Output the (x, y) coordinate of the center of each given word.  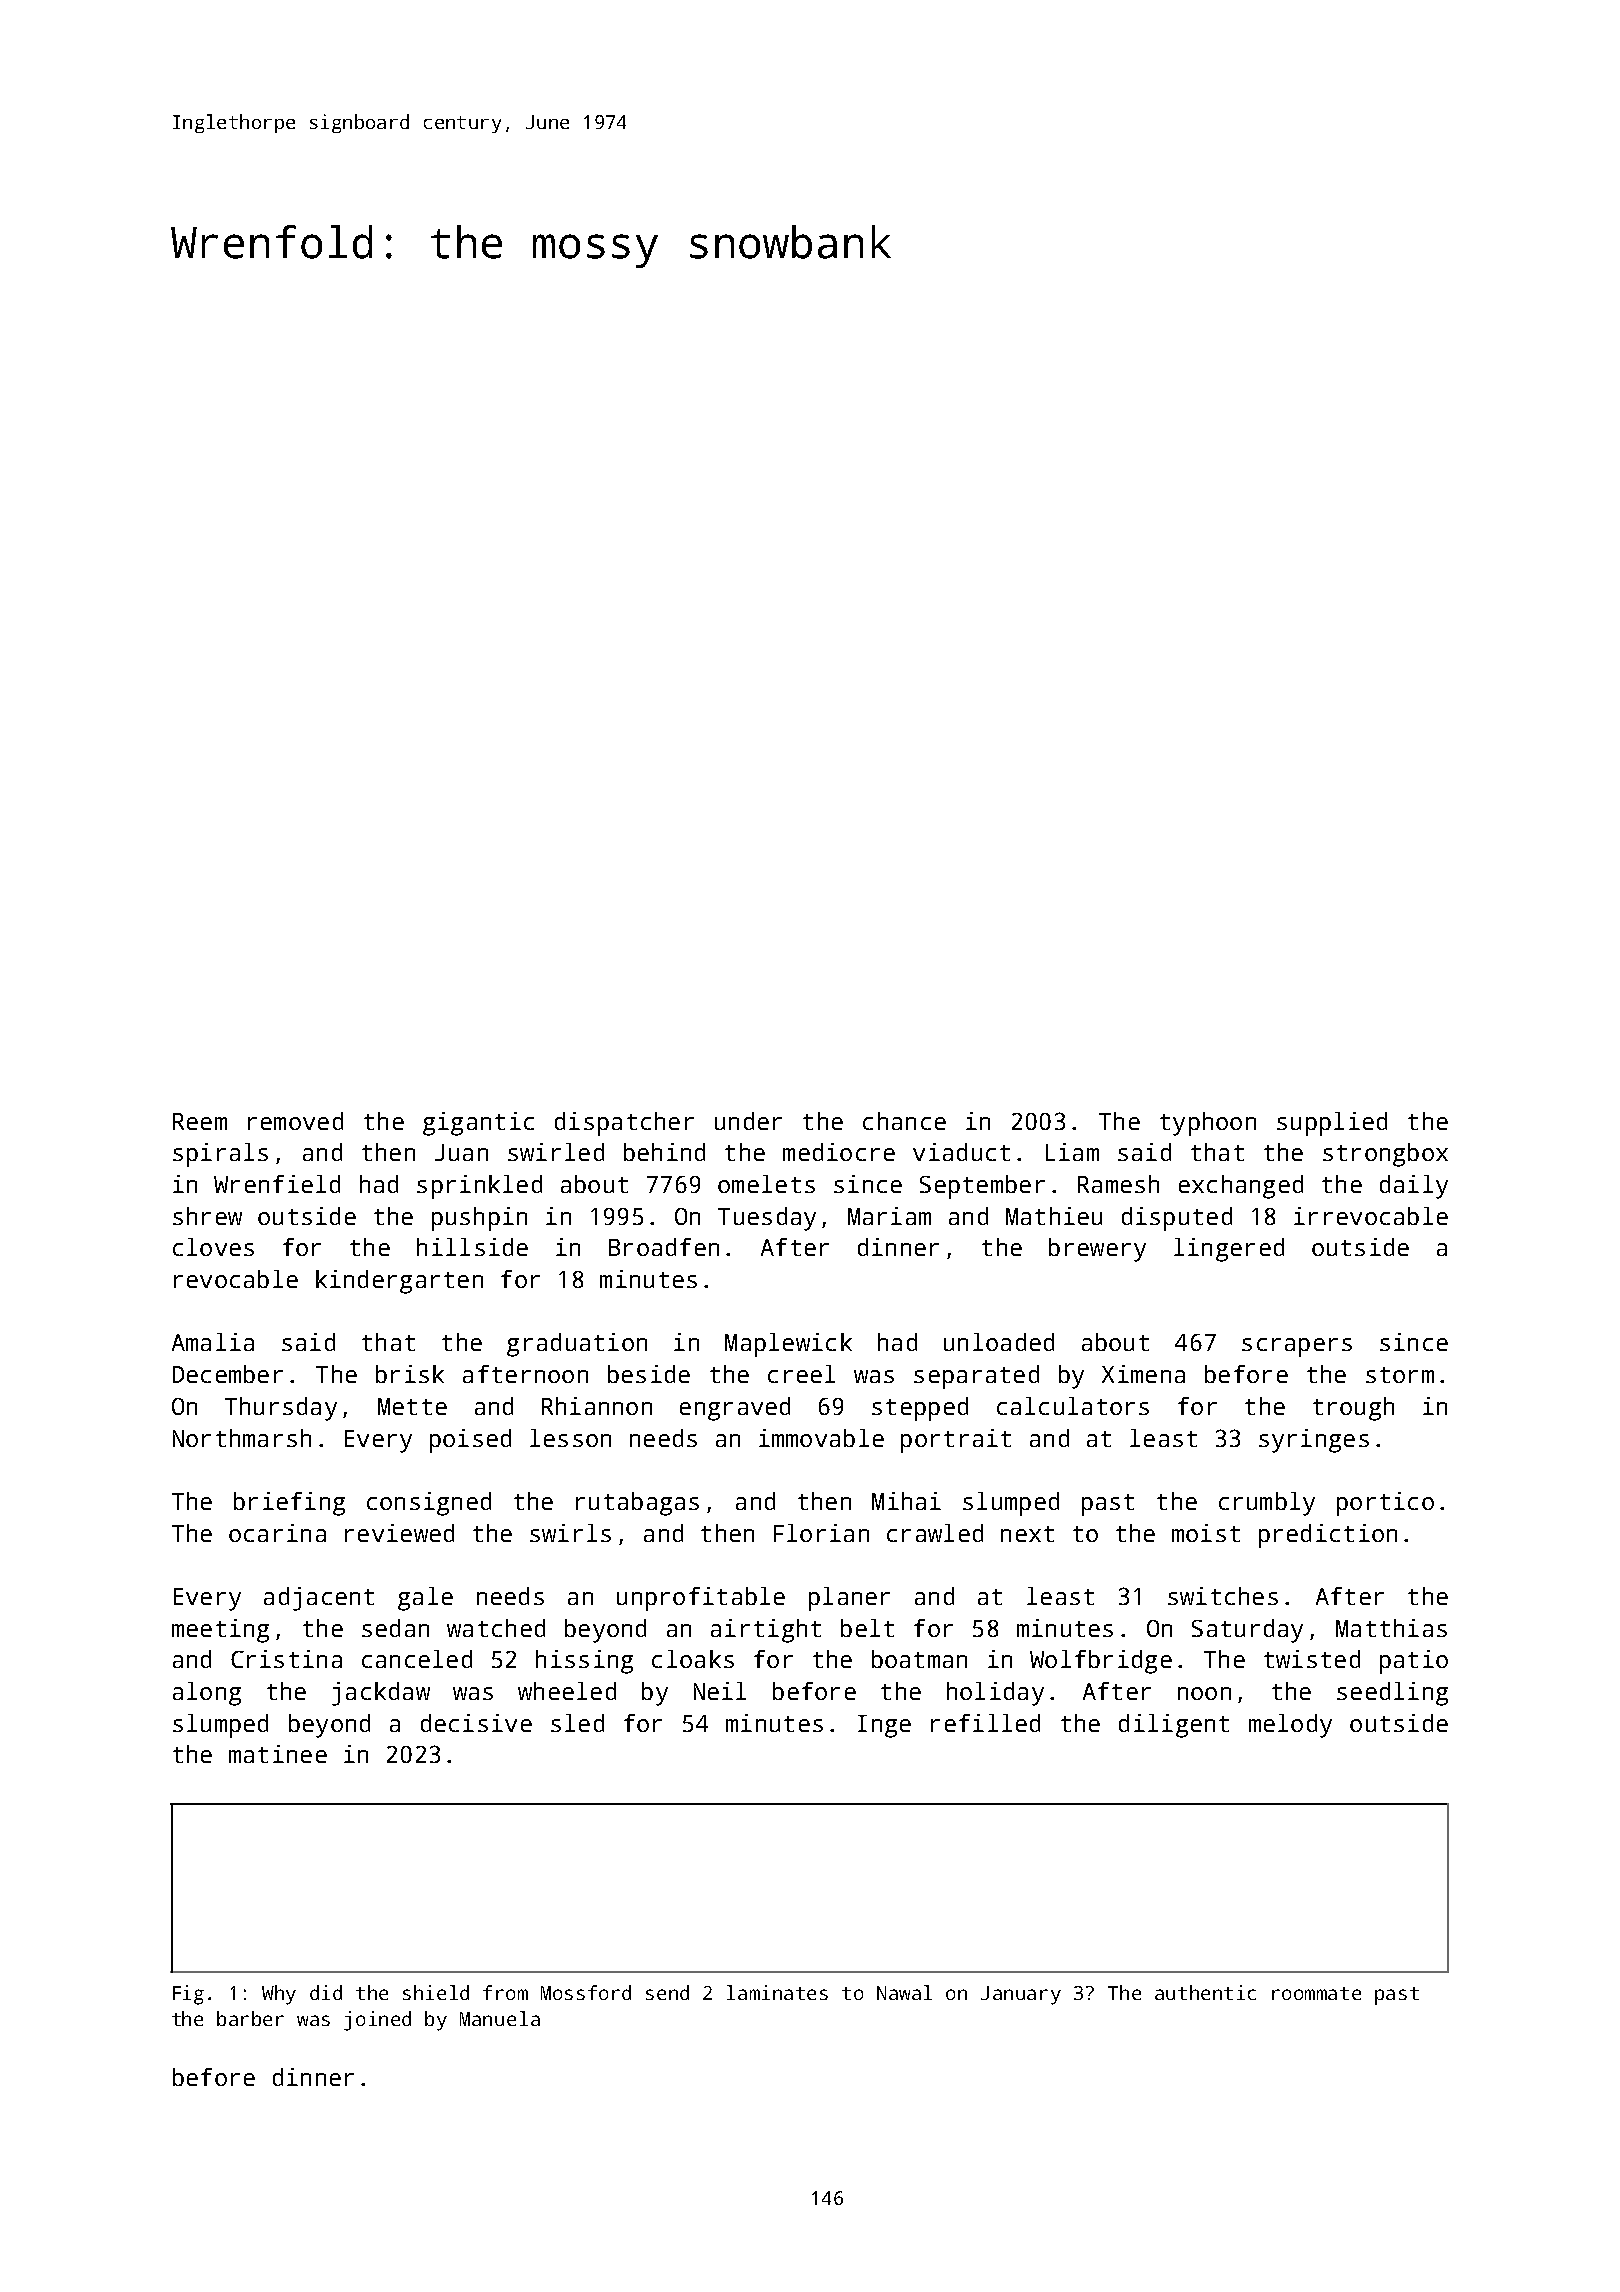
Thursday (281, 1409)
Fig (188, 1995)
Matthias (1391, 1628)
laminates (777, 1992)
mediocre (839, 1152)
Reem (200, 1121)
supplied (1332, 1124)
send (667, 1992)
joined (377, 2021)
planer (849, 1599)
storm (1400, 1375)
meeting (220, 1631)
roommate (1316, 1993)
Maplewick (788, 1345)
